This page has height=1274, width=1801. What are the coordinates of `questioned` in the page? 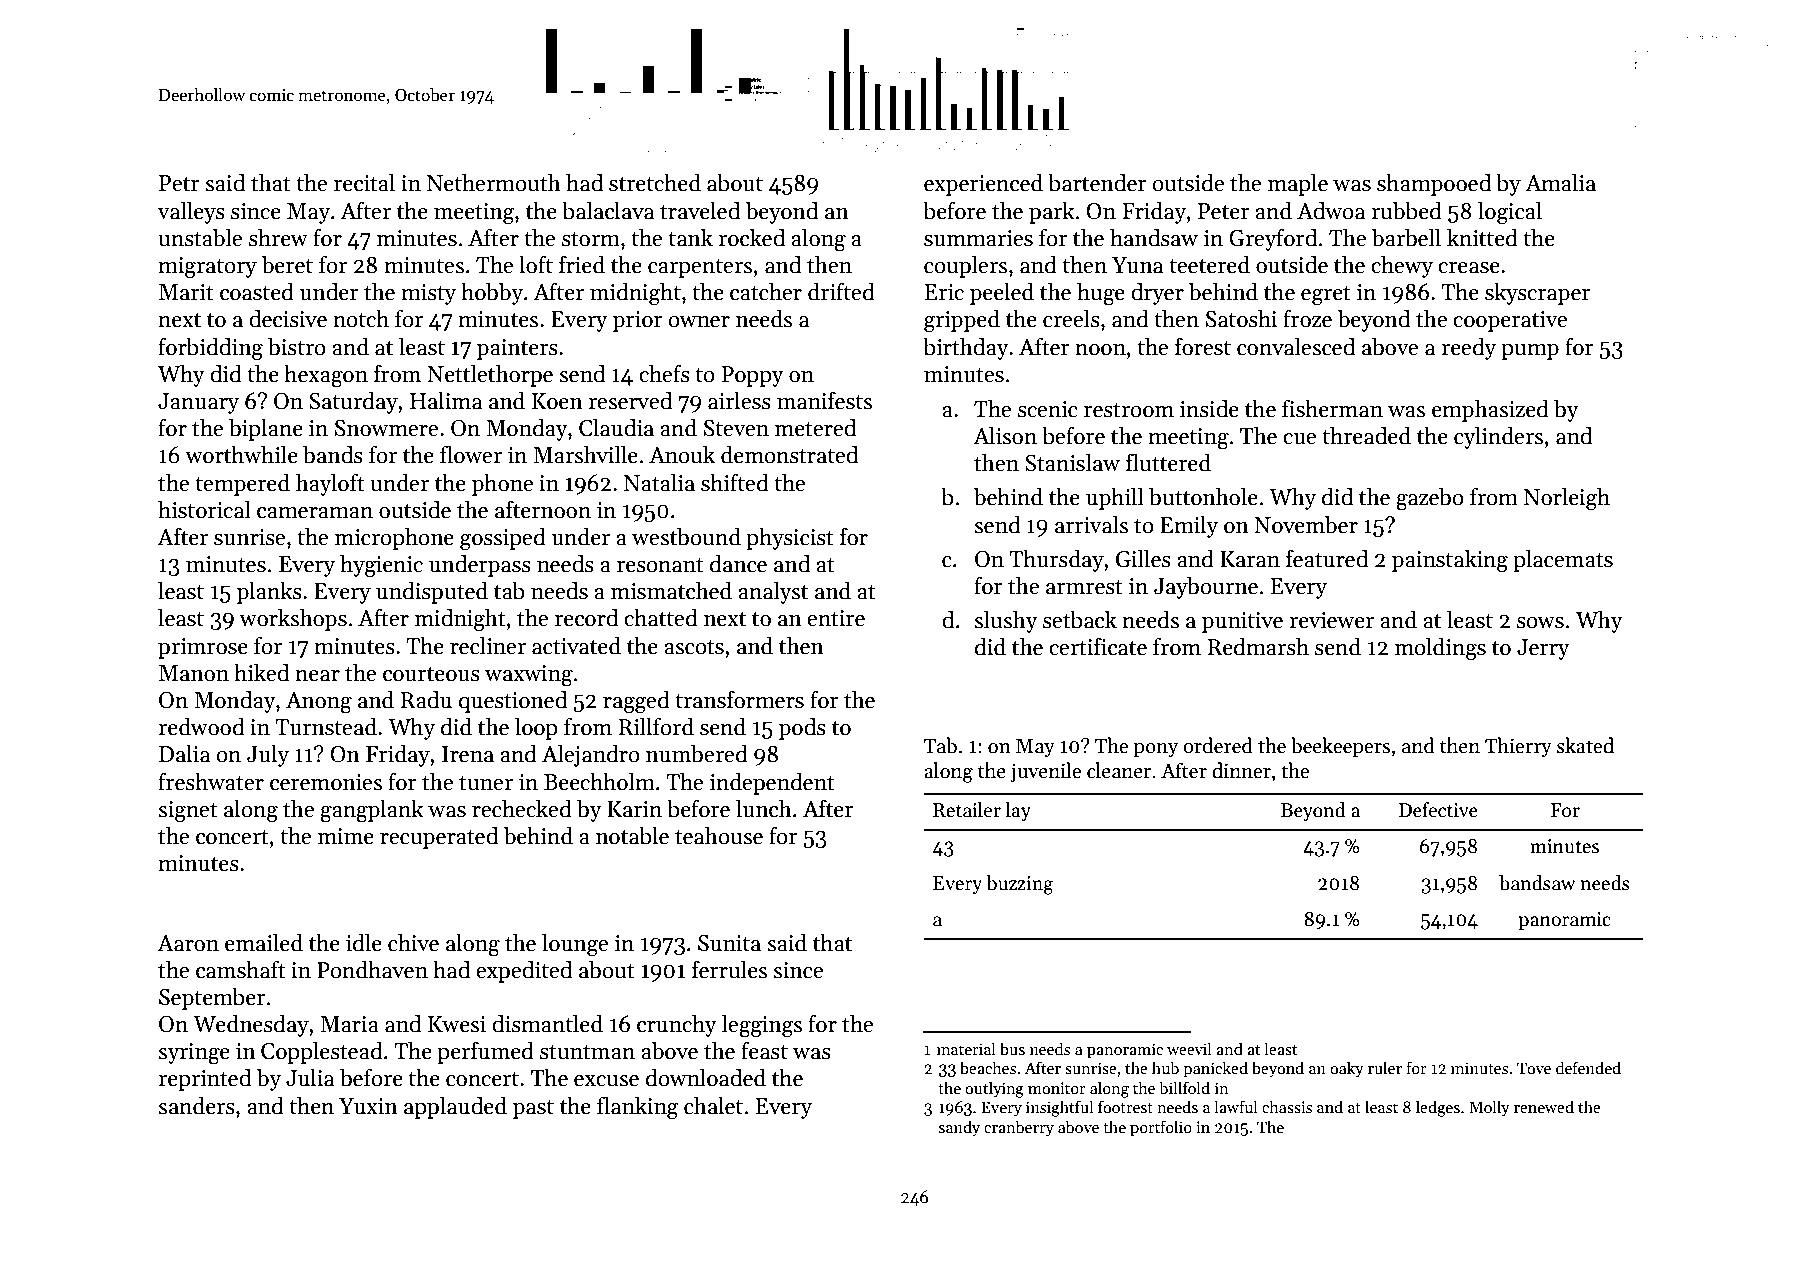 It's located at (513, 702).
